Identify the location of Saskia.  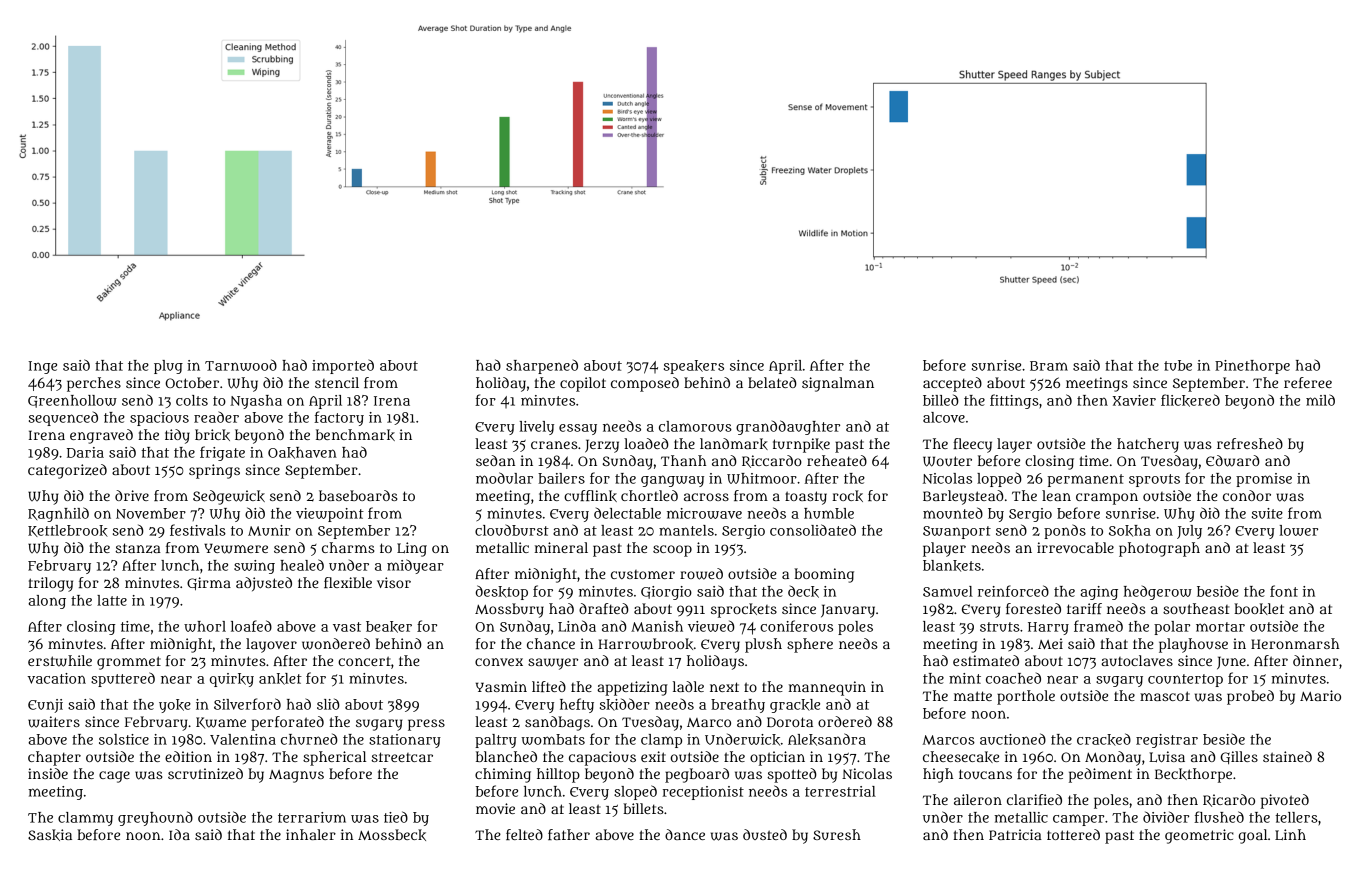
(50, 835).
